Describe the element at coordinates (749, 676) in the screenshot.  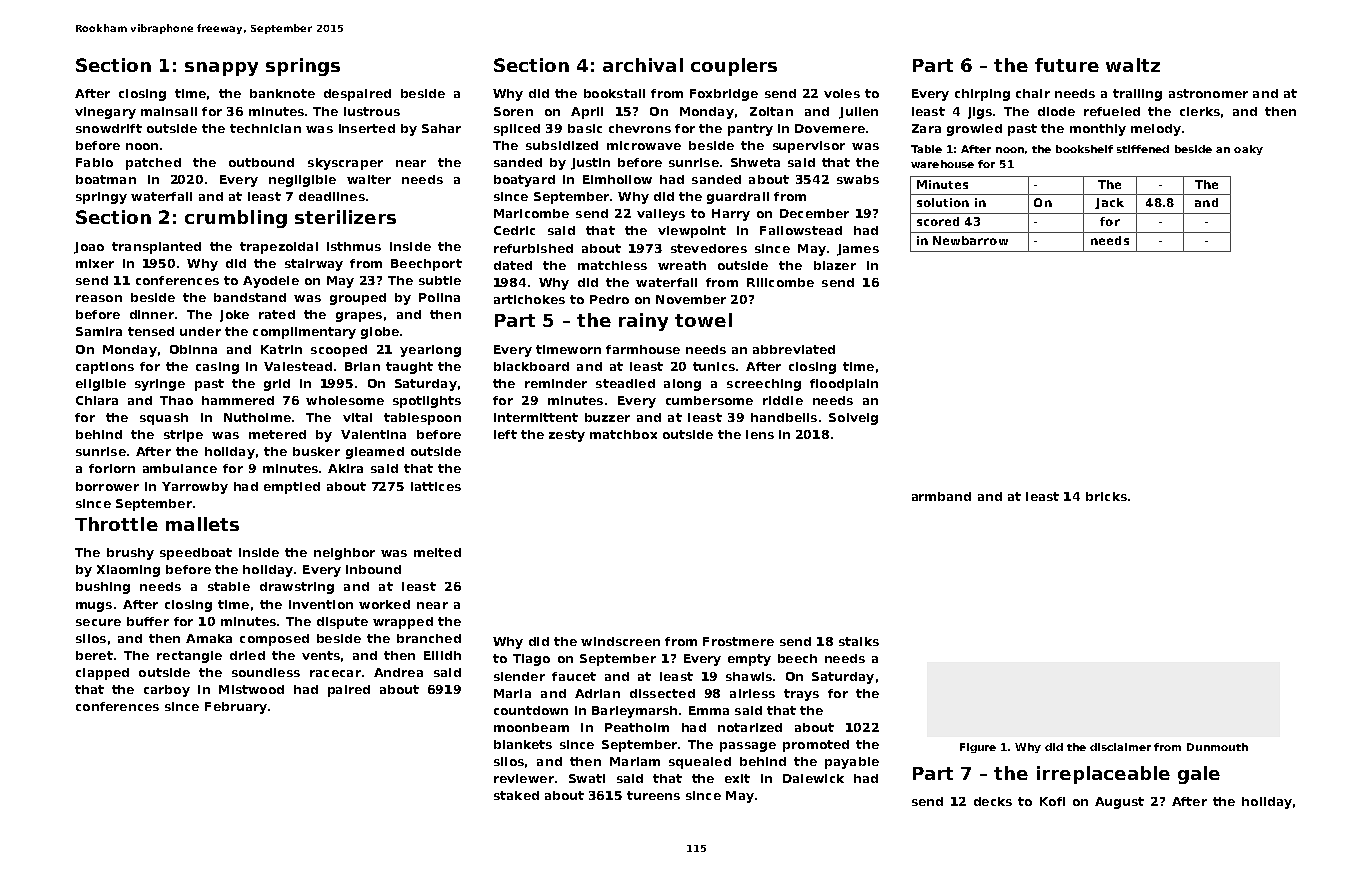
I see `shawls` at that location.
